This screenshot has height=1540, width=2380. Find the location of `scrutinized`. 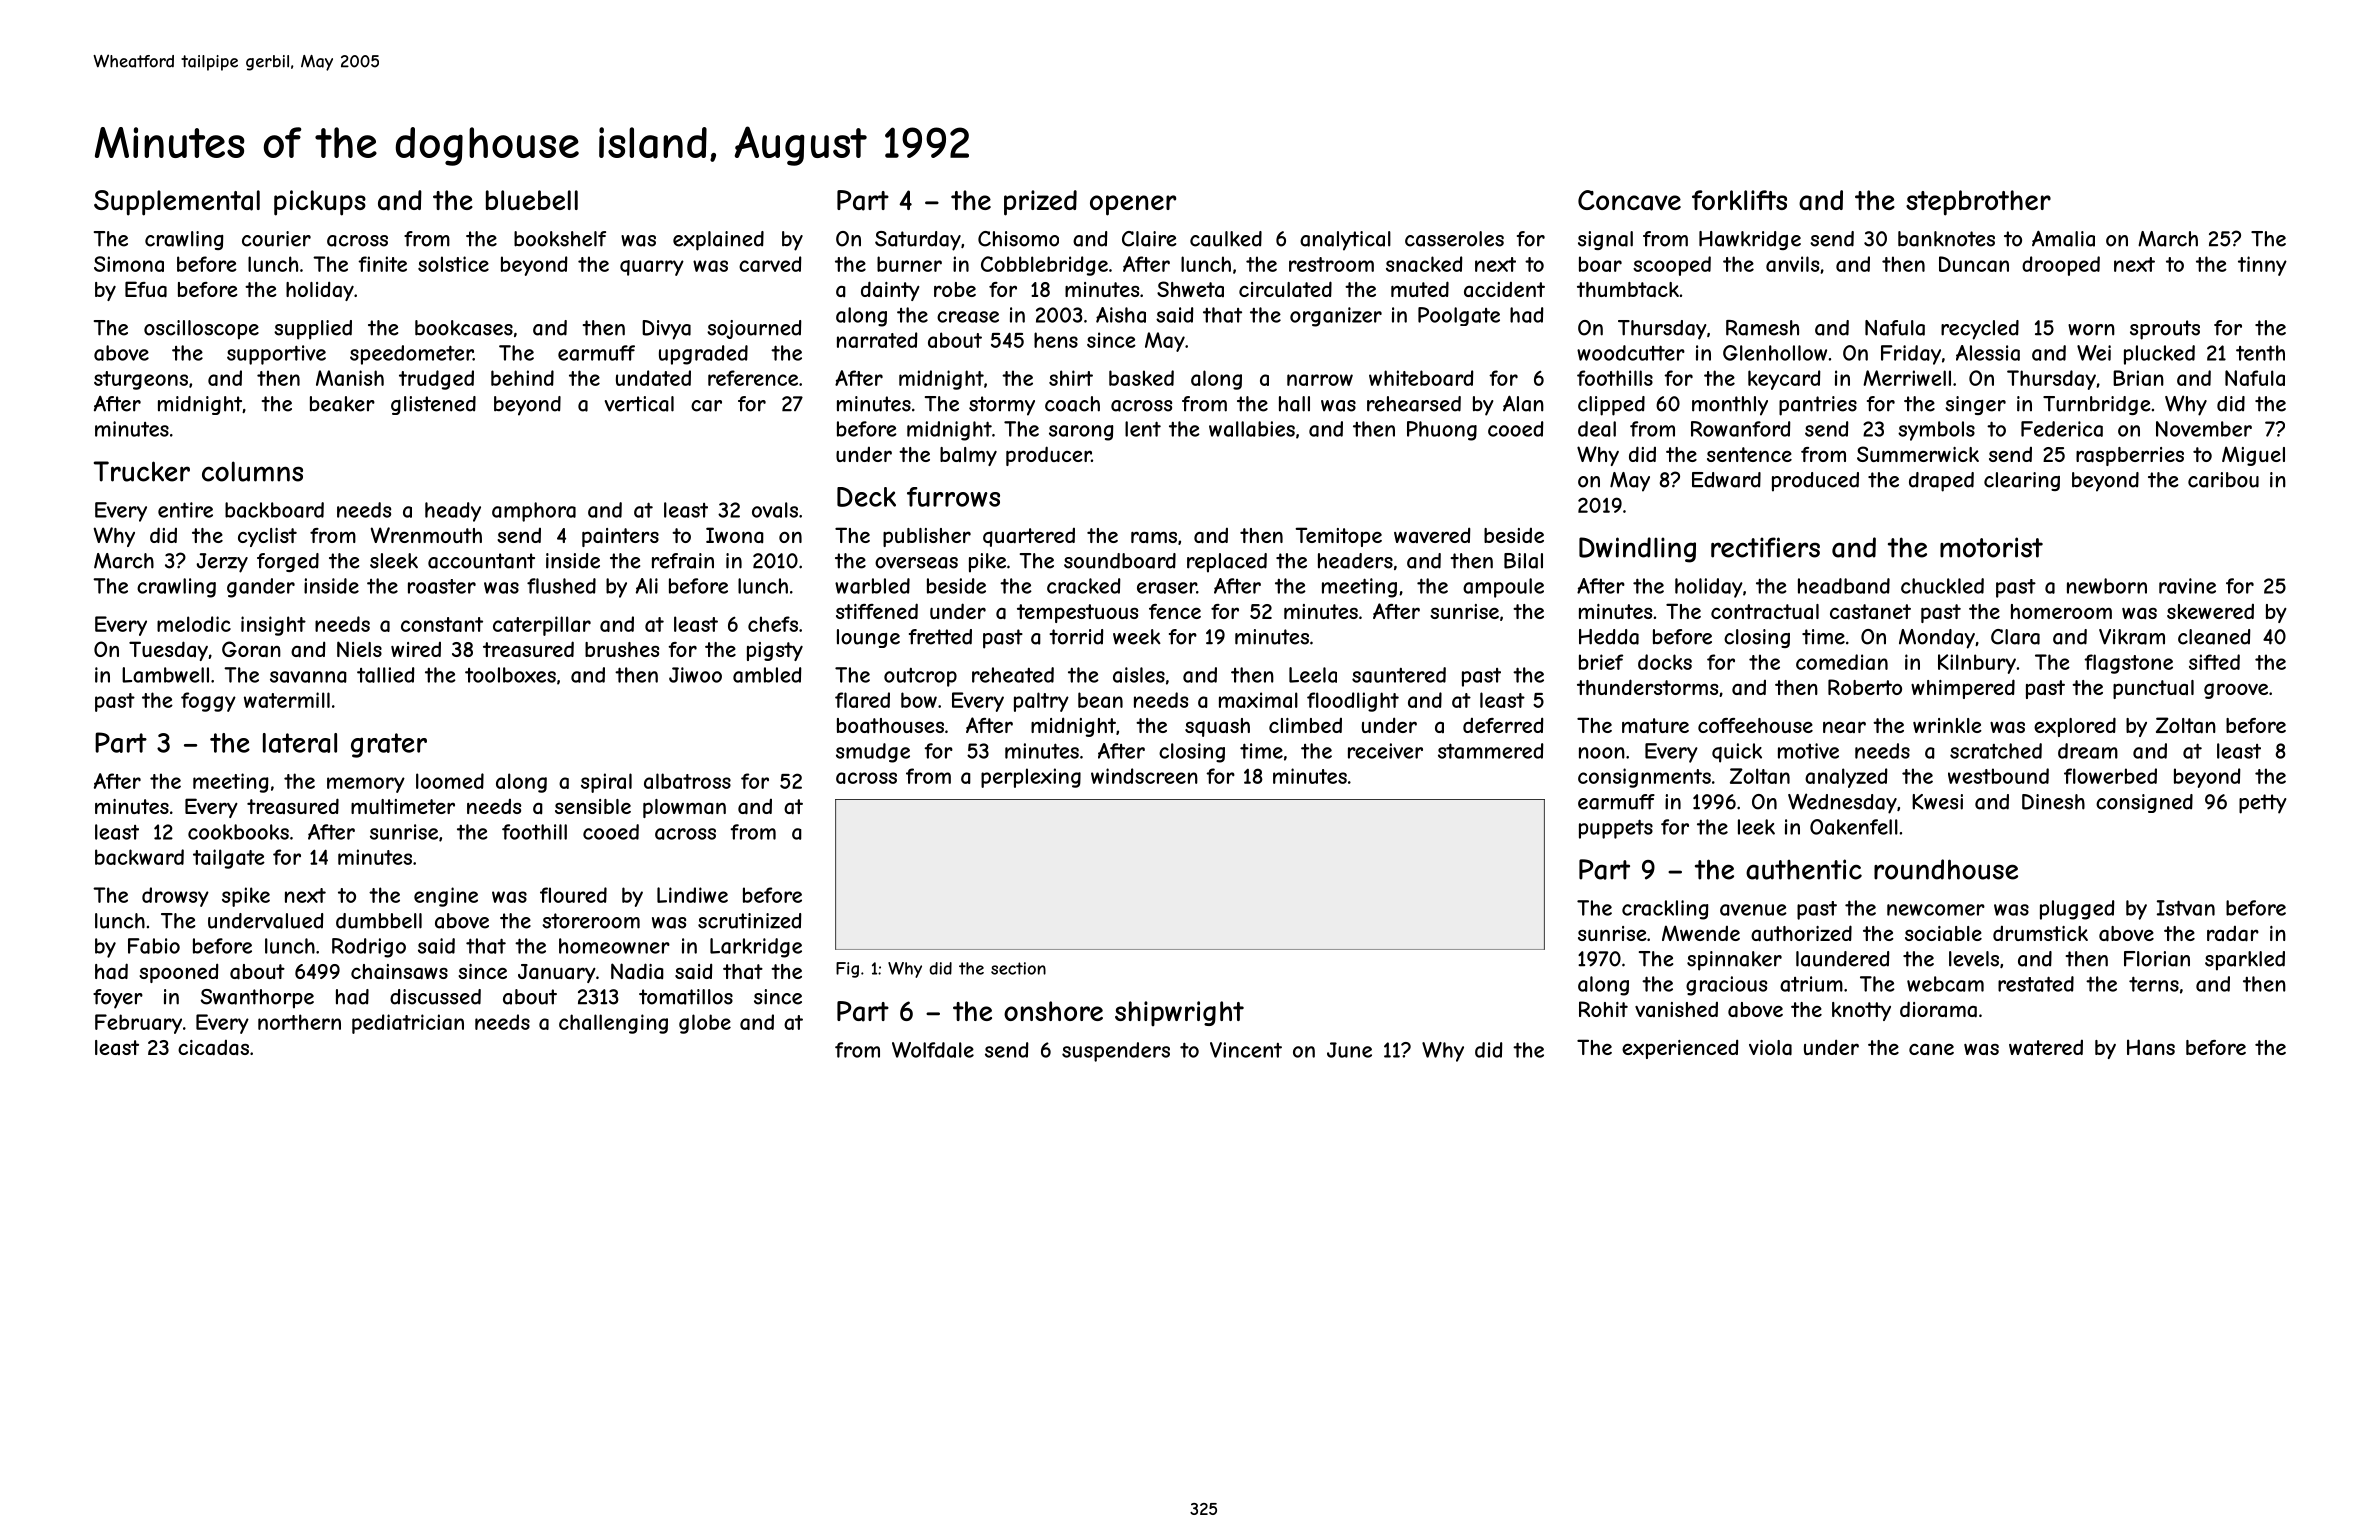

scrutinized is located at coordinates (750, 921).
